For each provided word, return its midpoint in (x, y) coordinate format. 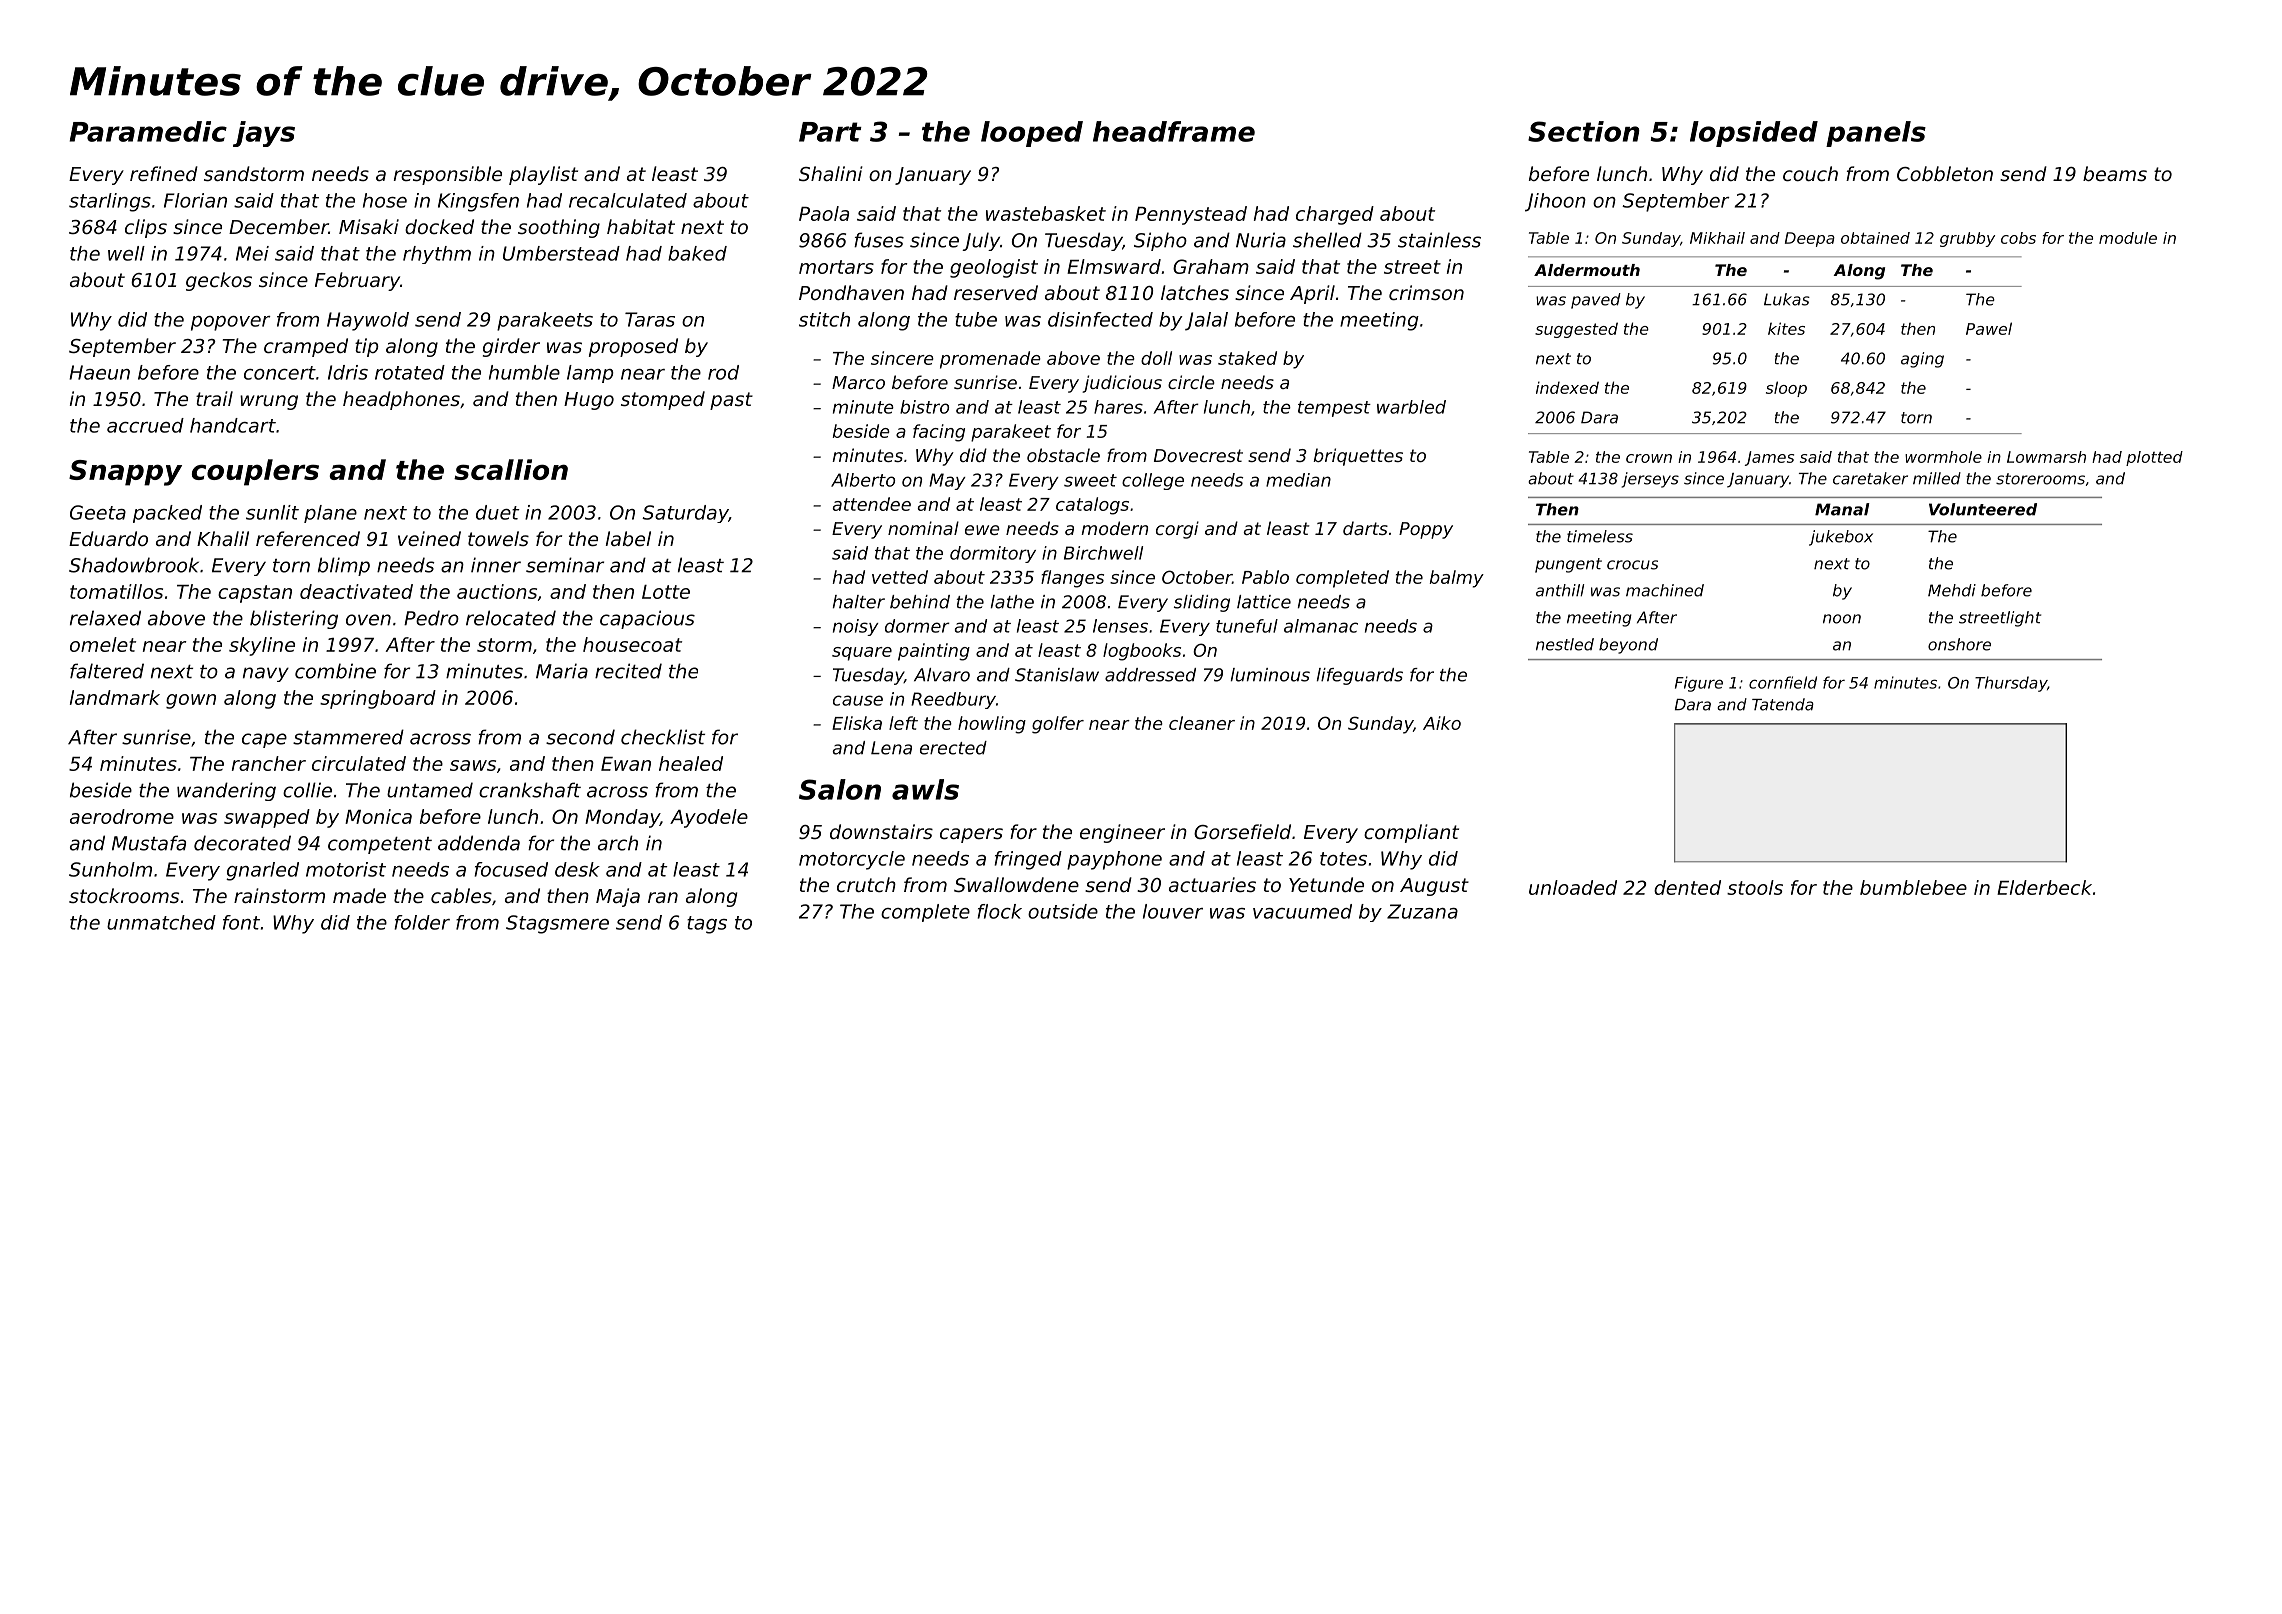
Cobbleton (1945, 173)
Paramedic (148, 131)
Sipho (1160, 241)
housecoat (632, 644)
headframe (1174, 131)
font (241, 922)
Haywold (368, 321)
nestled (1565, 644)
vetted (900, 577)
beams (2115, 173)
